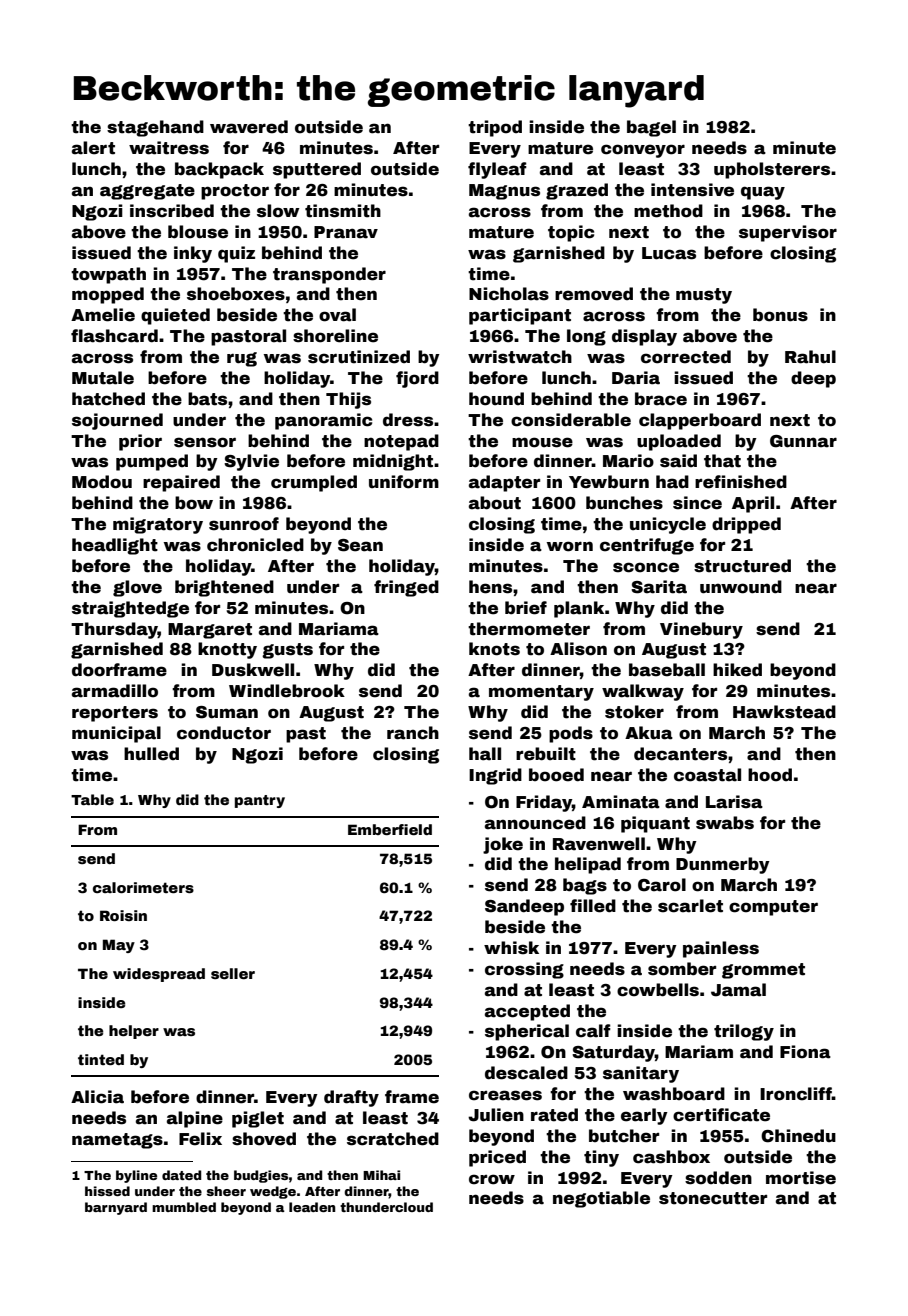 The width and height of the image is (908, 1316). I want to click on seller, so click(233, 973).
